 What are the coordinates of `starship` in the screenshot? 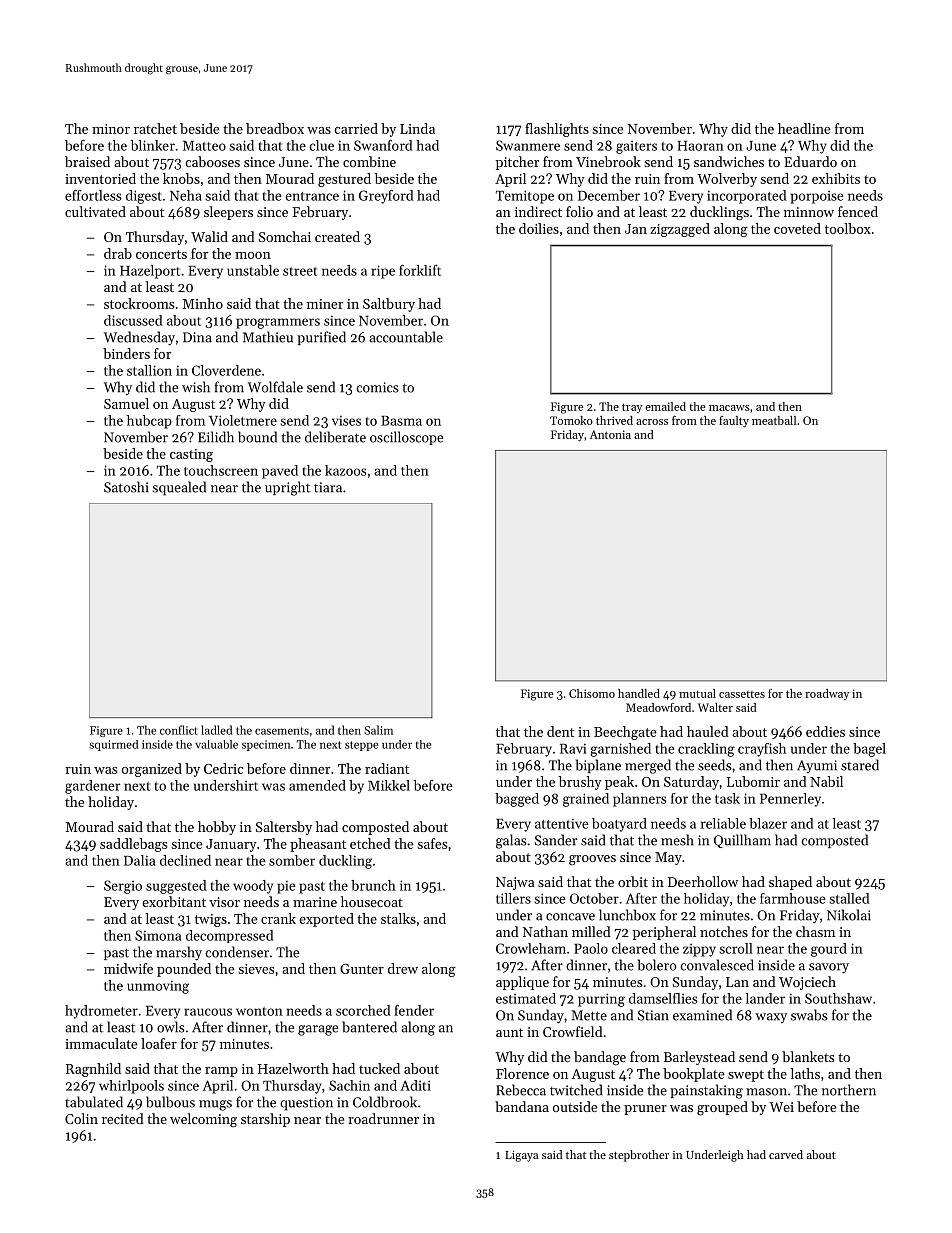 It's located at (265, 1120).
